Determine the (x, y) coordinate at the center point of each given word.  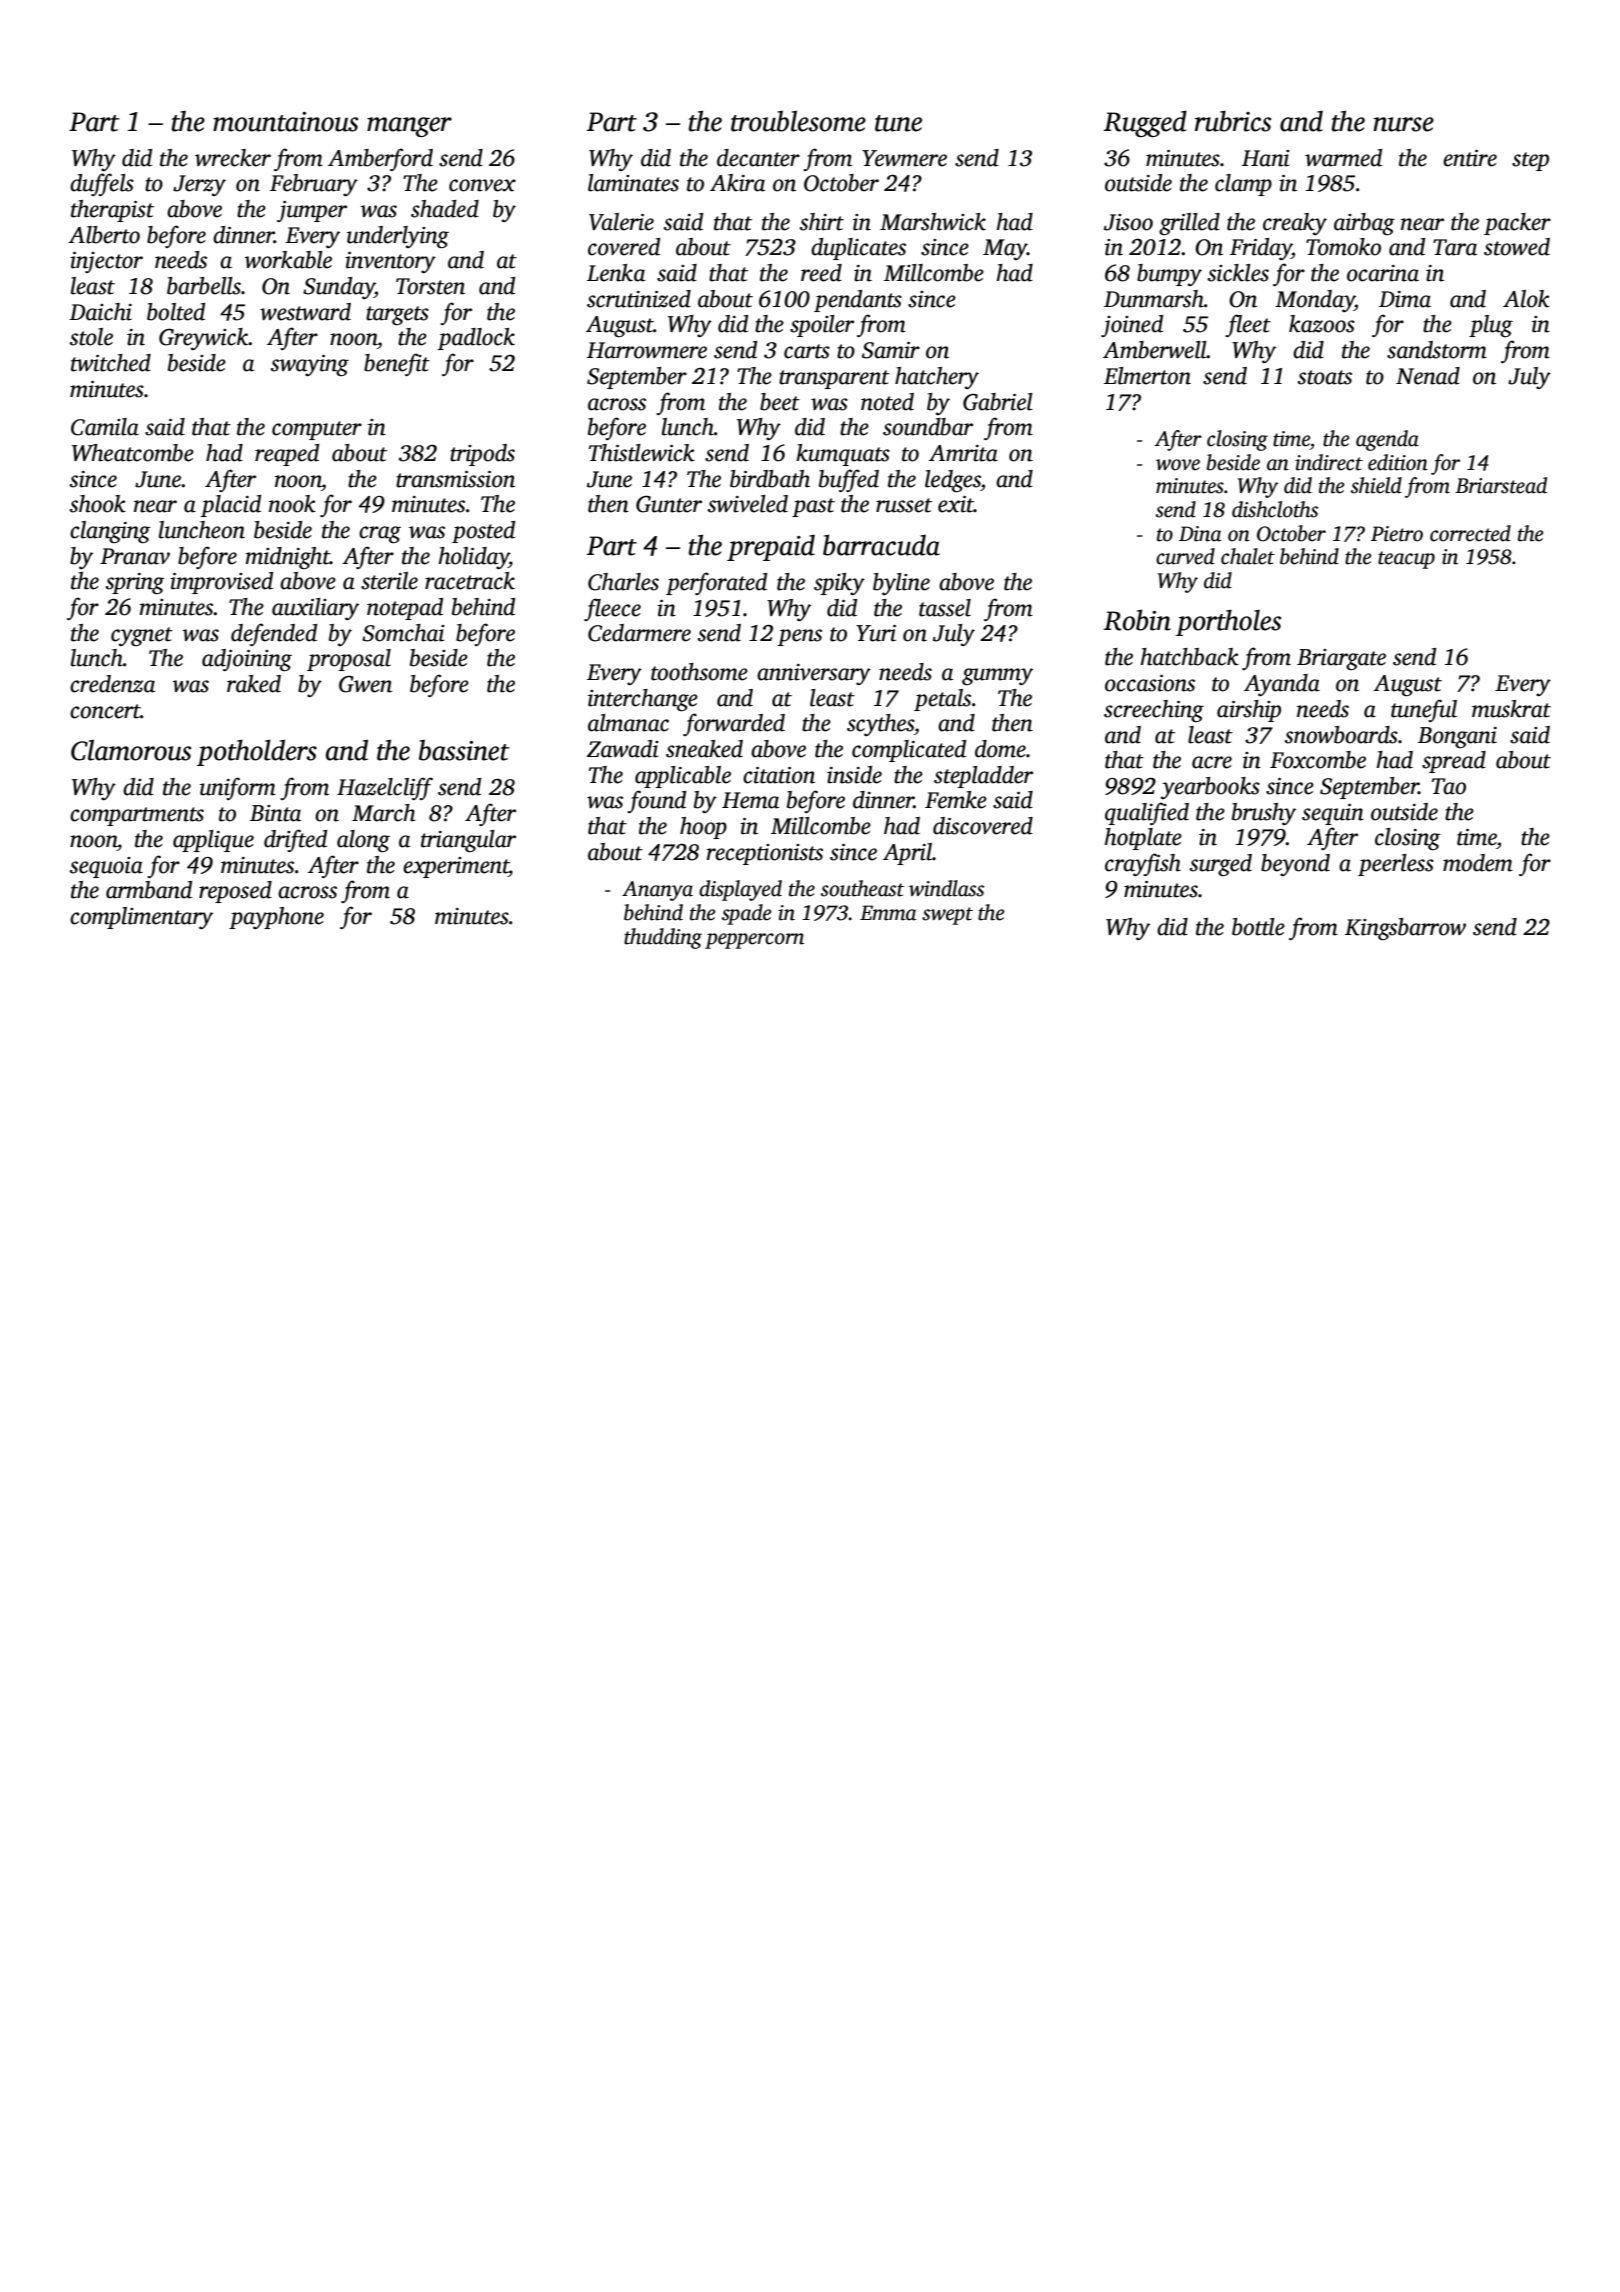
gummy (997, 677)
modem (1478, 863)
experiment (456, 867)
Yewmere (904, 158)
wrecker (233, 158)
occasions (1150, 683)
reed (821, 273)
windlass (946, 888)
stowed (1517, 247)
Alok (1526, 299)
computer (317, 430)
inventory (390, 262)
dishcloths (1275, 509)
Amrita (963, 453)
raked (254, 684)
